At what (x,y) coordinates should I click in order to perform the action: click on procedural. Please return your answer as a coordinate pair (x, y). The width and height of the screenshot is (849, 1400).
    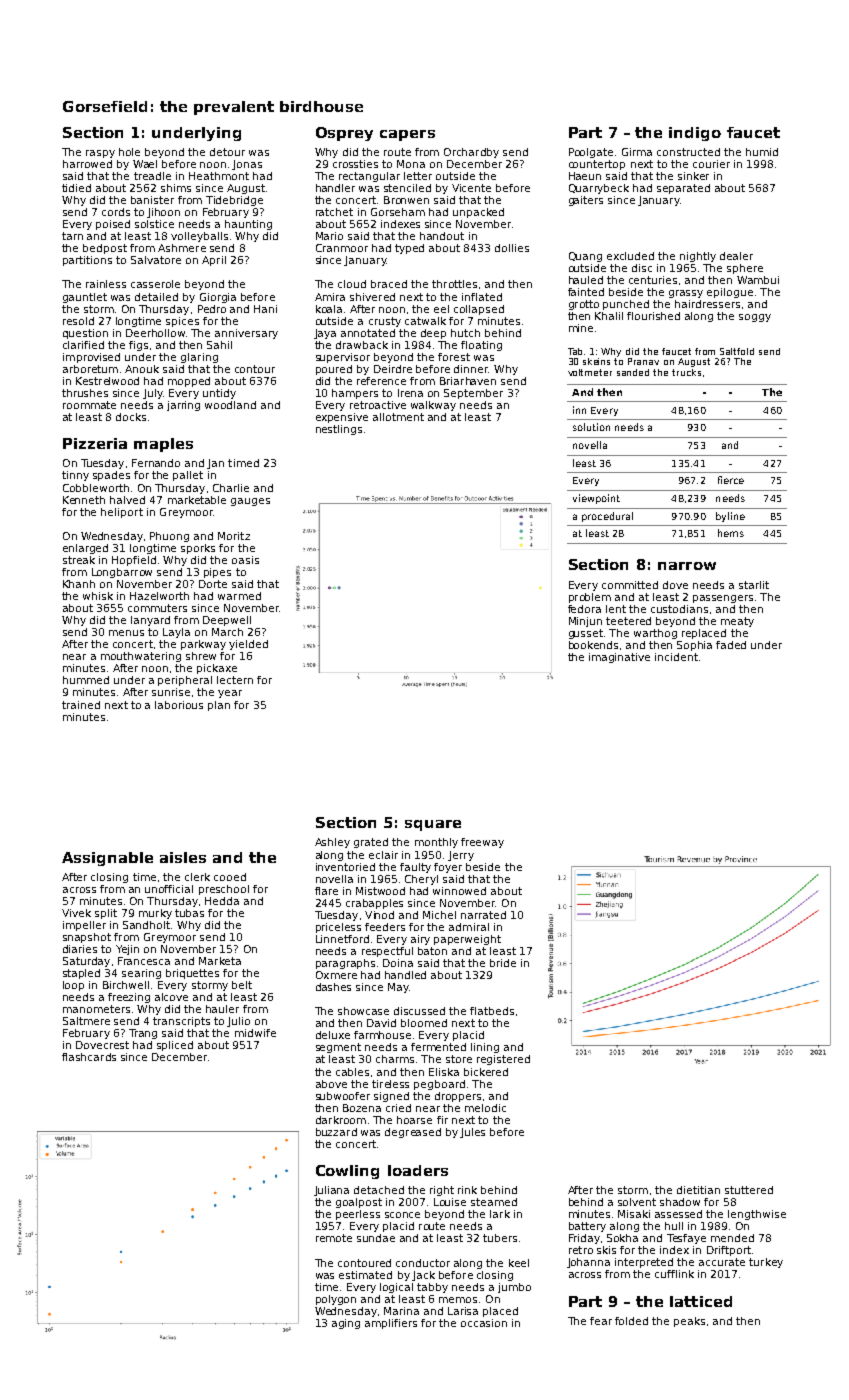
    Looking at the image, I should click on (607, 517).
